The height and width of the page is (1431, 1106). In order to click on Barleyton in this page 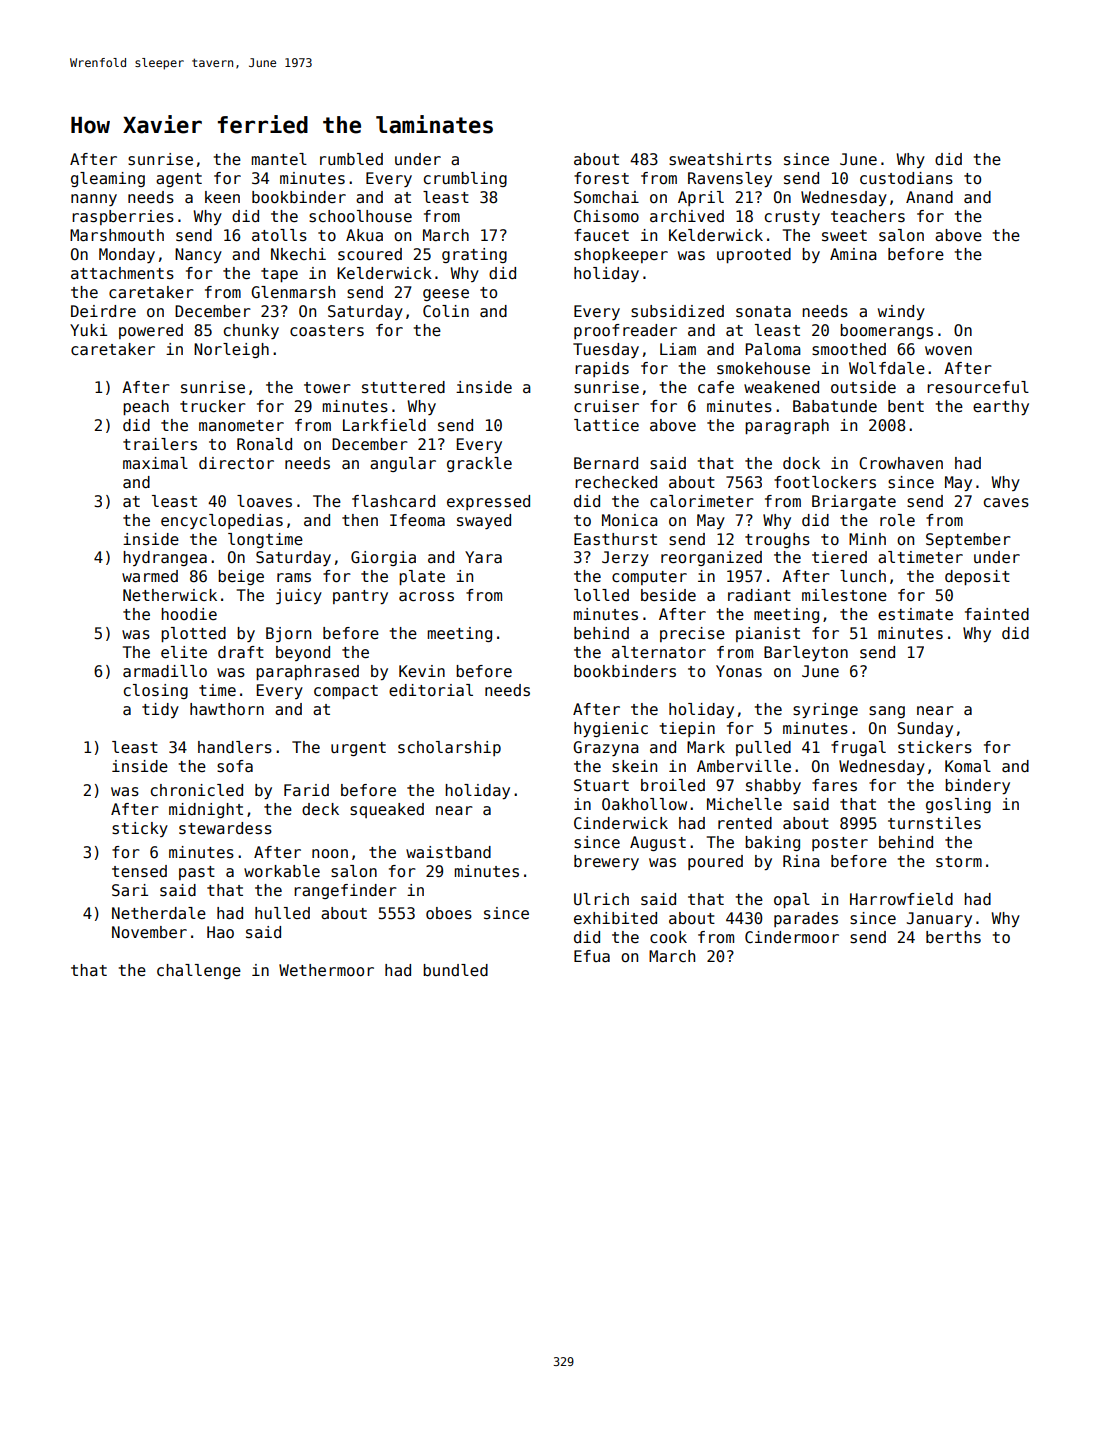, I will do `click(806, 653)`.
